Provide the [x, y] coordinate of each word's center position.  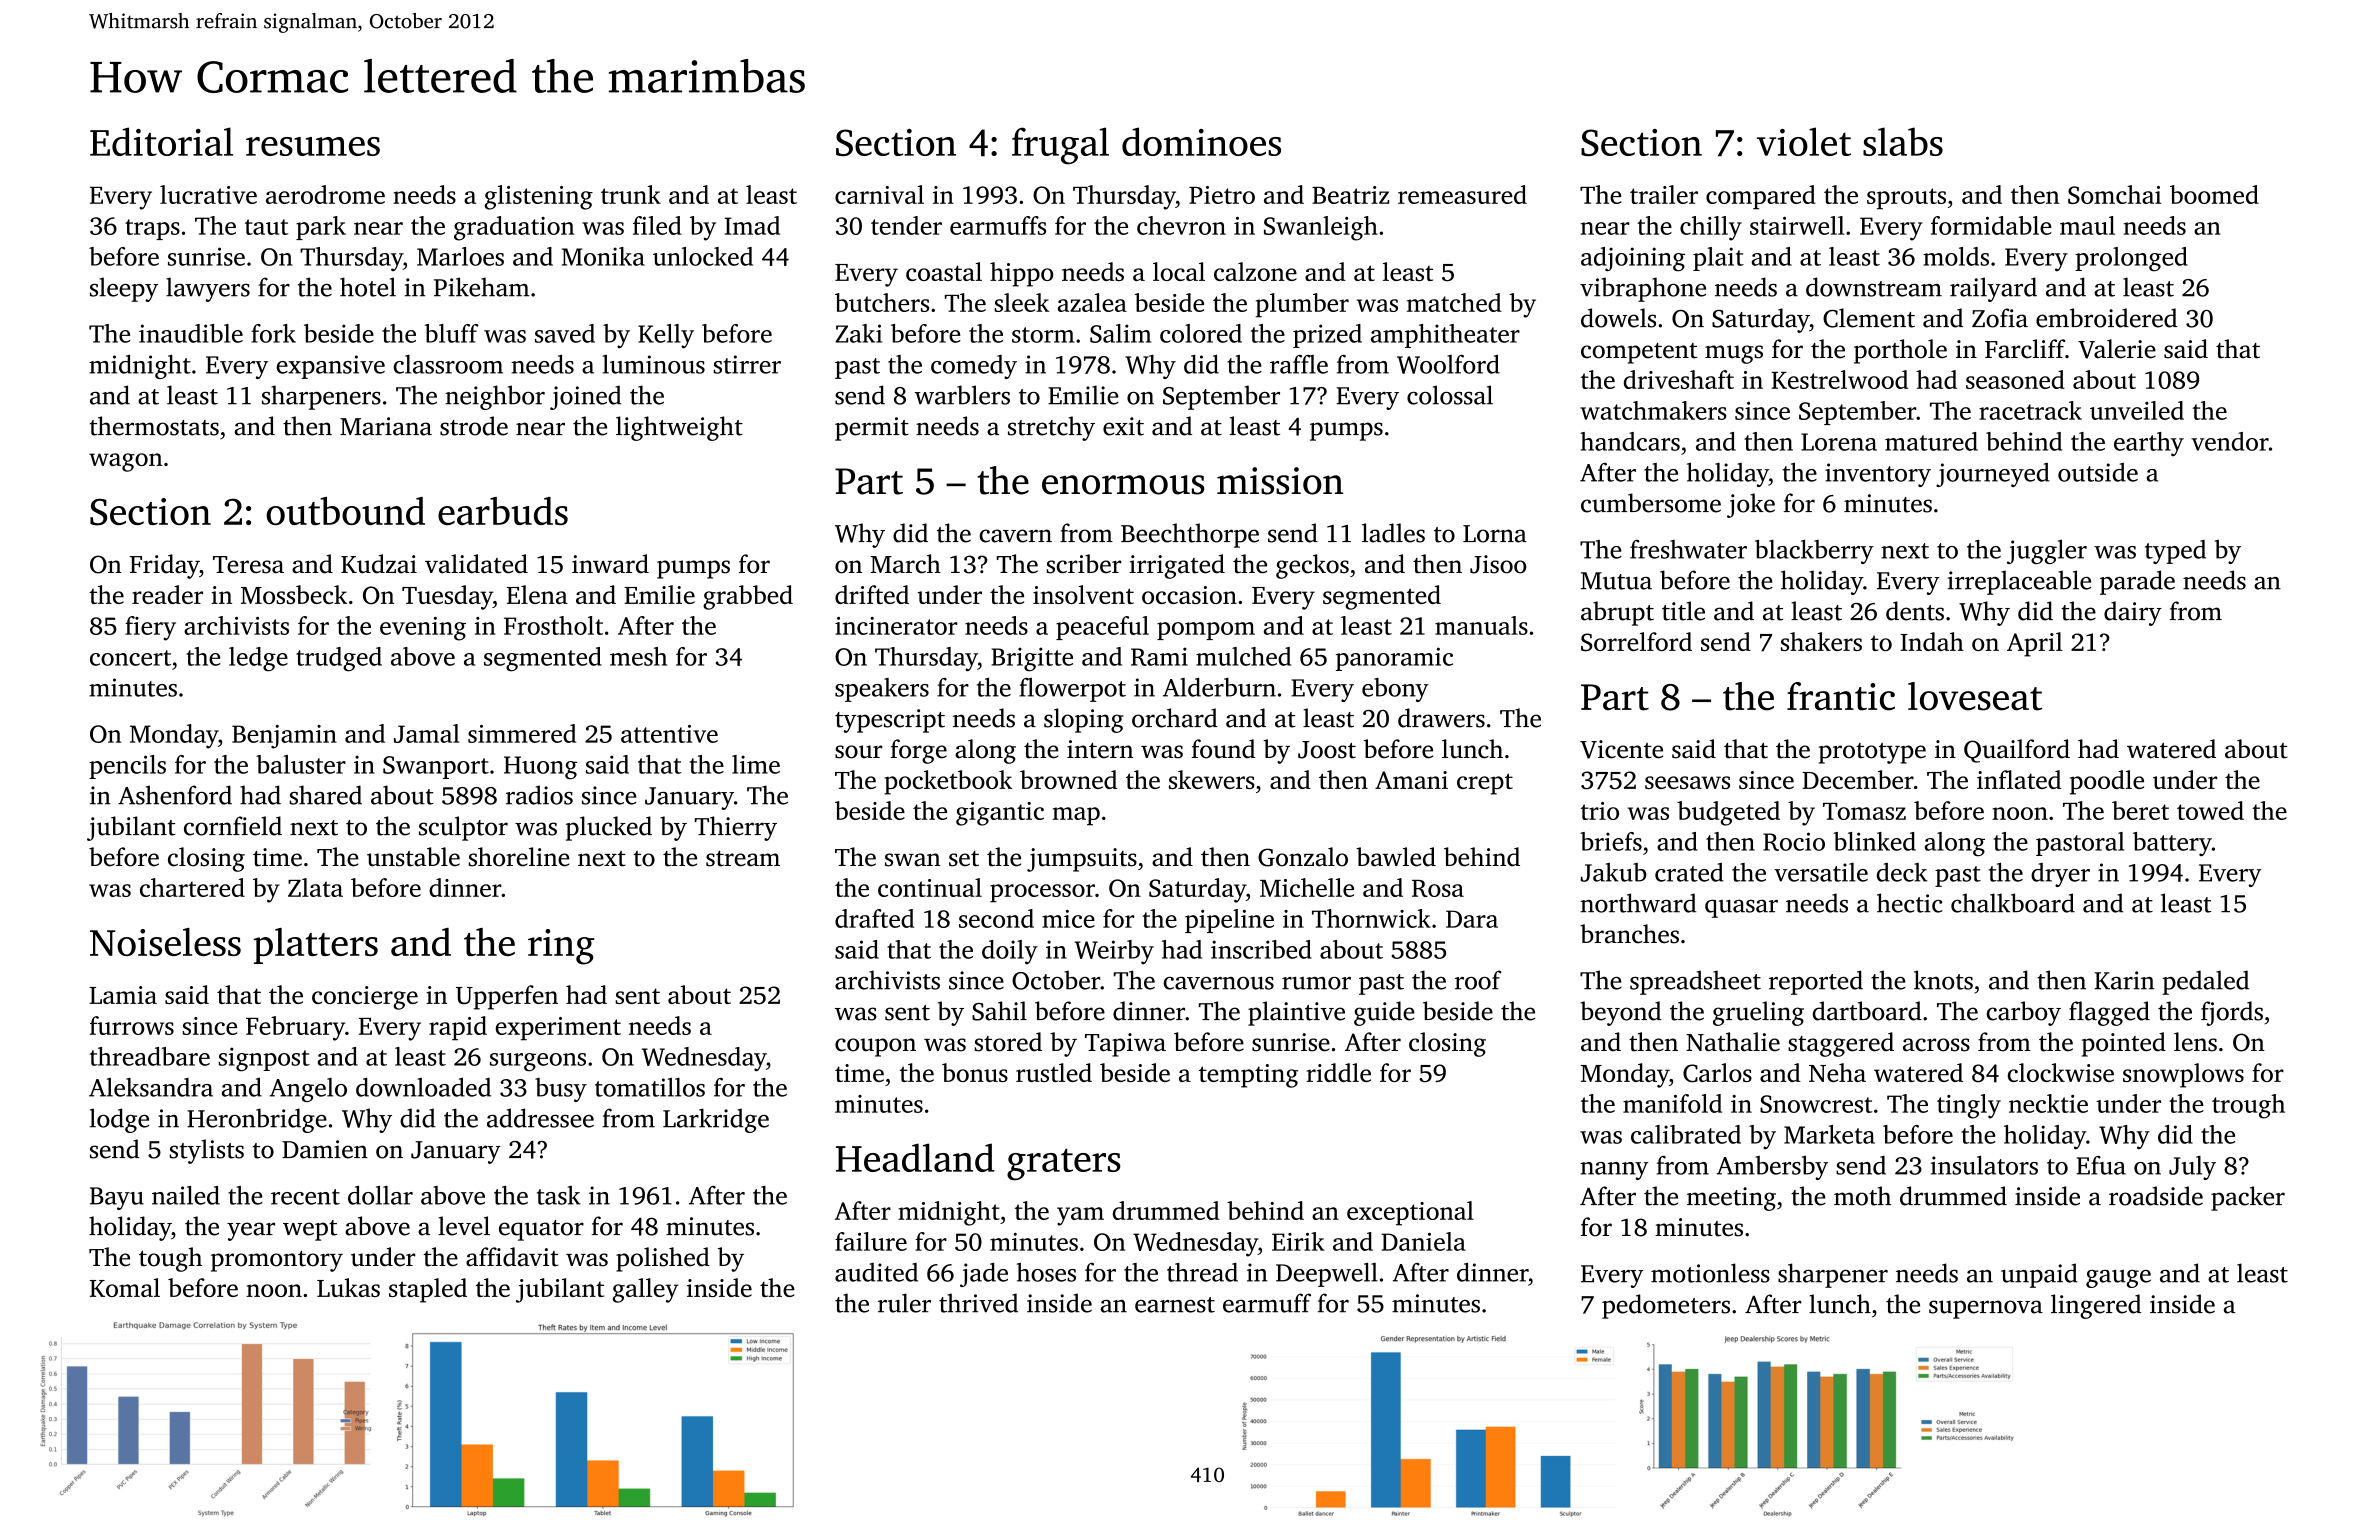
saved [565, 333]
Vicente [1621, 749]
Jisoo [1498, 564]
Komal [125, 1287]
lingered [2096, 1306]
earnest [1175, 1305]
